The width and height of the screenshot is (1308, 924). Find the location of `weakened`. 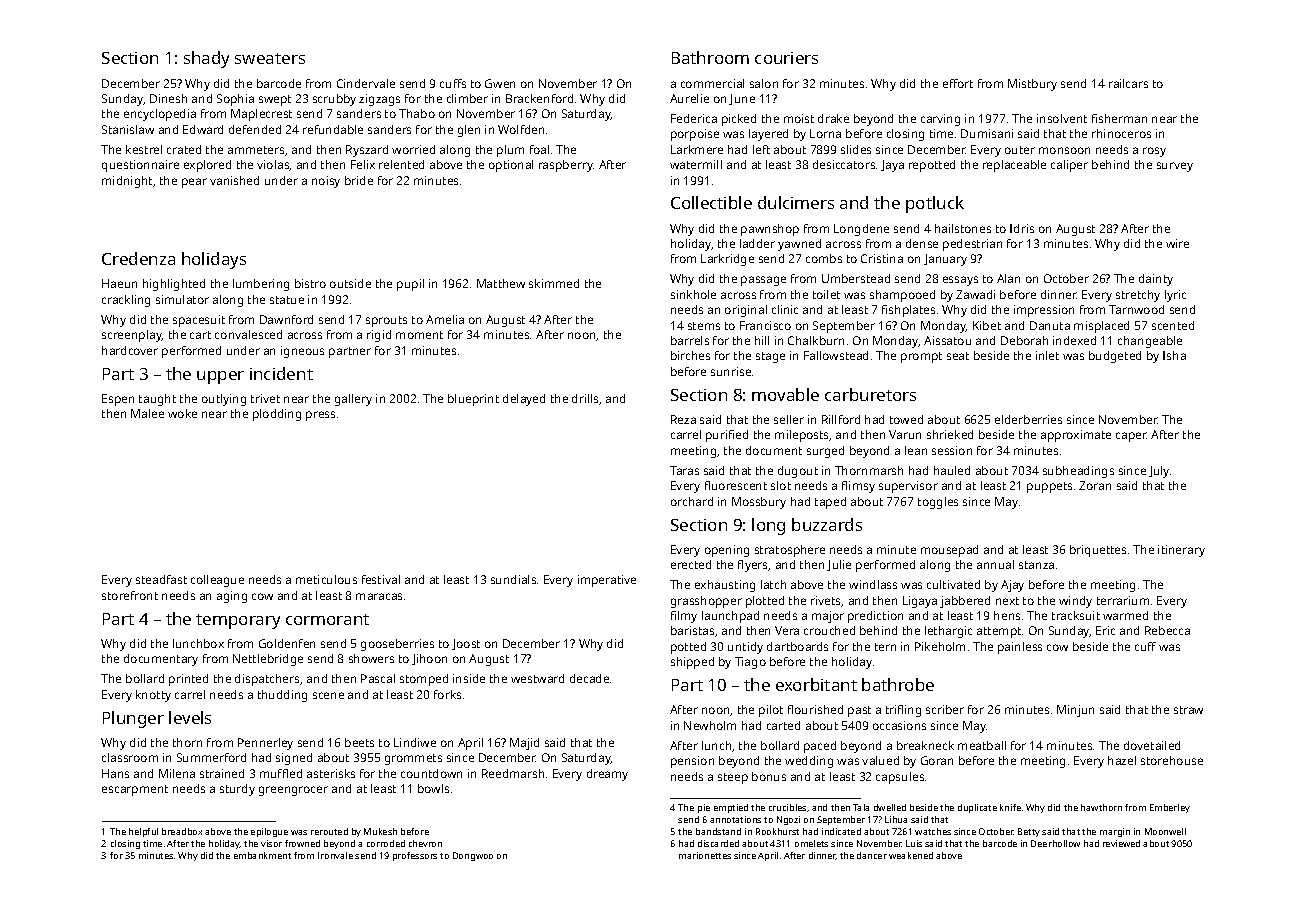

weakened is located at coordinates (911, 855).
